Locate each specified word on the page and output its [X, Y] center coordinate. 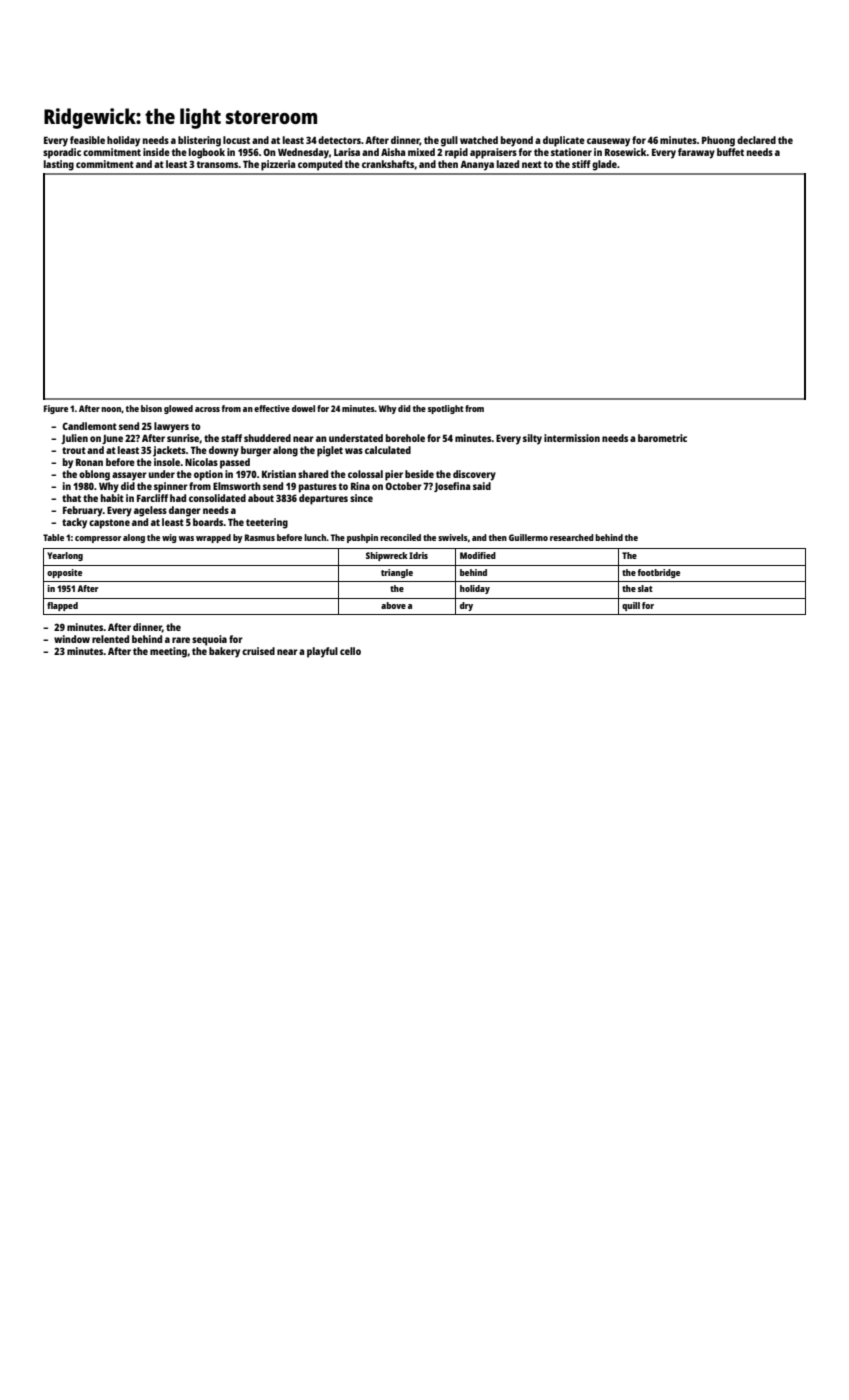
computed [320, 165]
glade [604, 165]
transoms [217, 164]
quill [631, 606]
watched [479, 140]
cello [350, 651]
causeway [608, 142]
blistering [199, 141]
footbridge [659, 573]
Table [53, 537]
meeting [168, 652]
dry [466, 606]
